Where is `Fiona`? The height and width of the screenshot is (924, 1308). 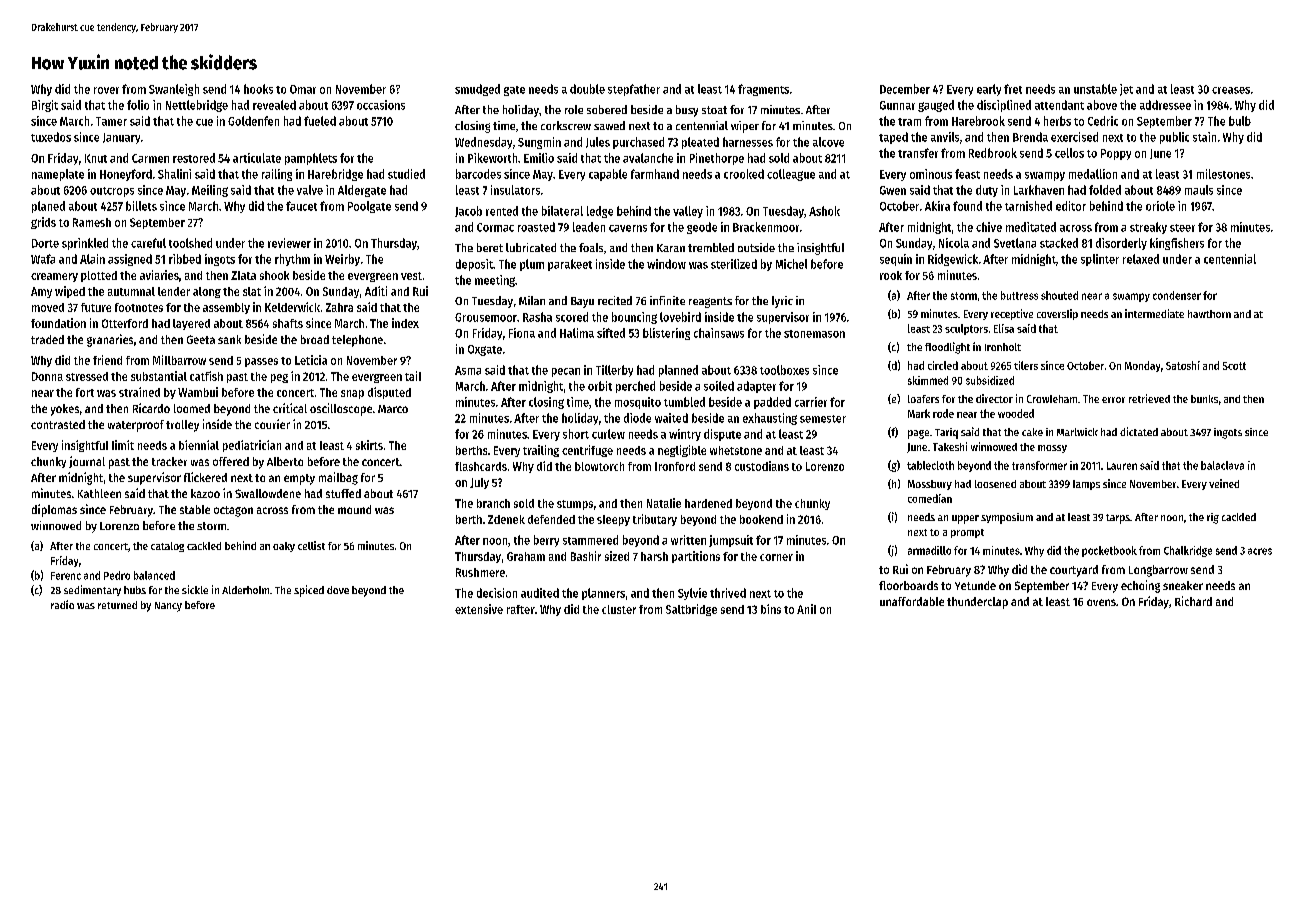
Fiona is located at coordinates (522, 333).
